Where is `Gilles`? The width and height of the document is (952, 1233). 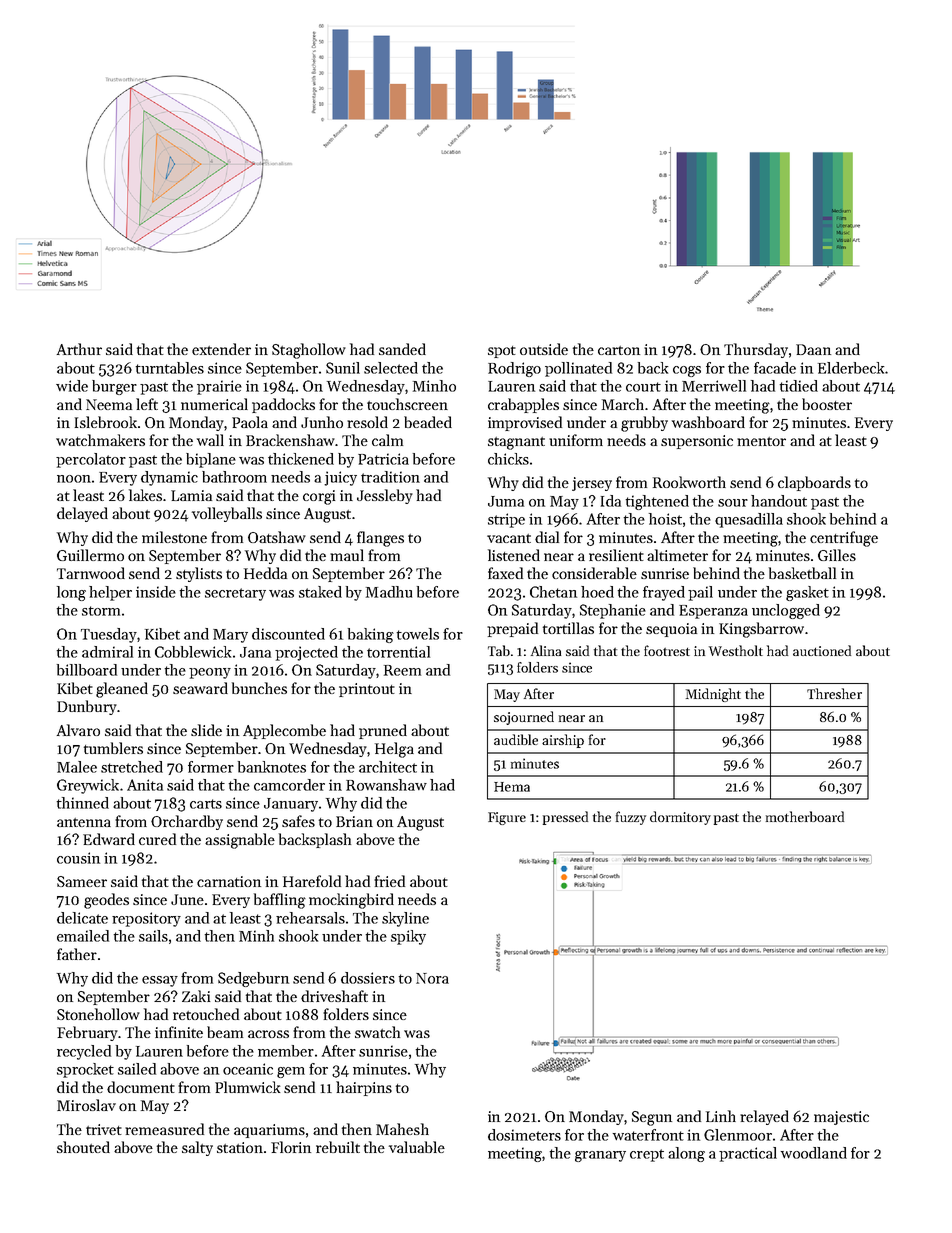
Gilles is located at coordinates (837, 555).
